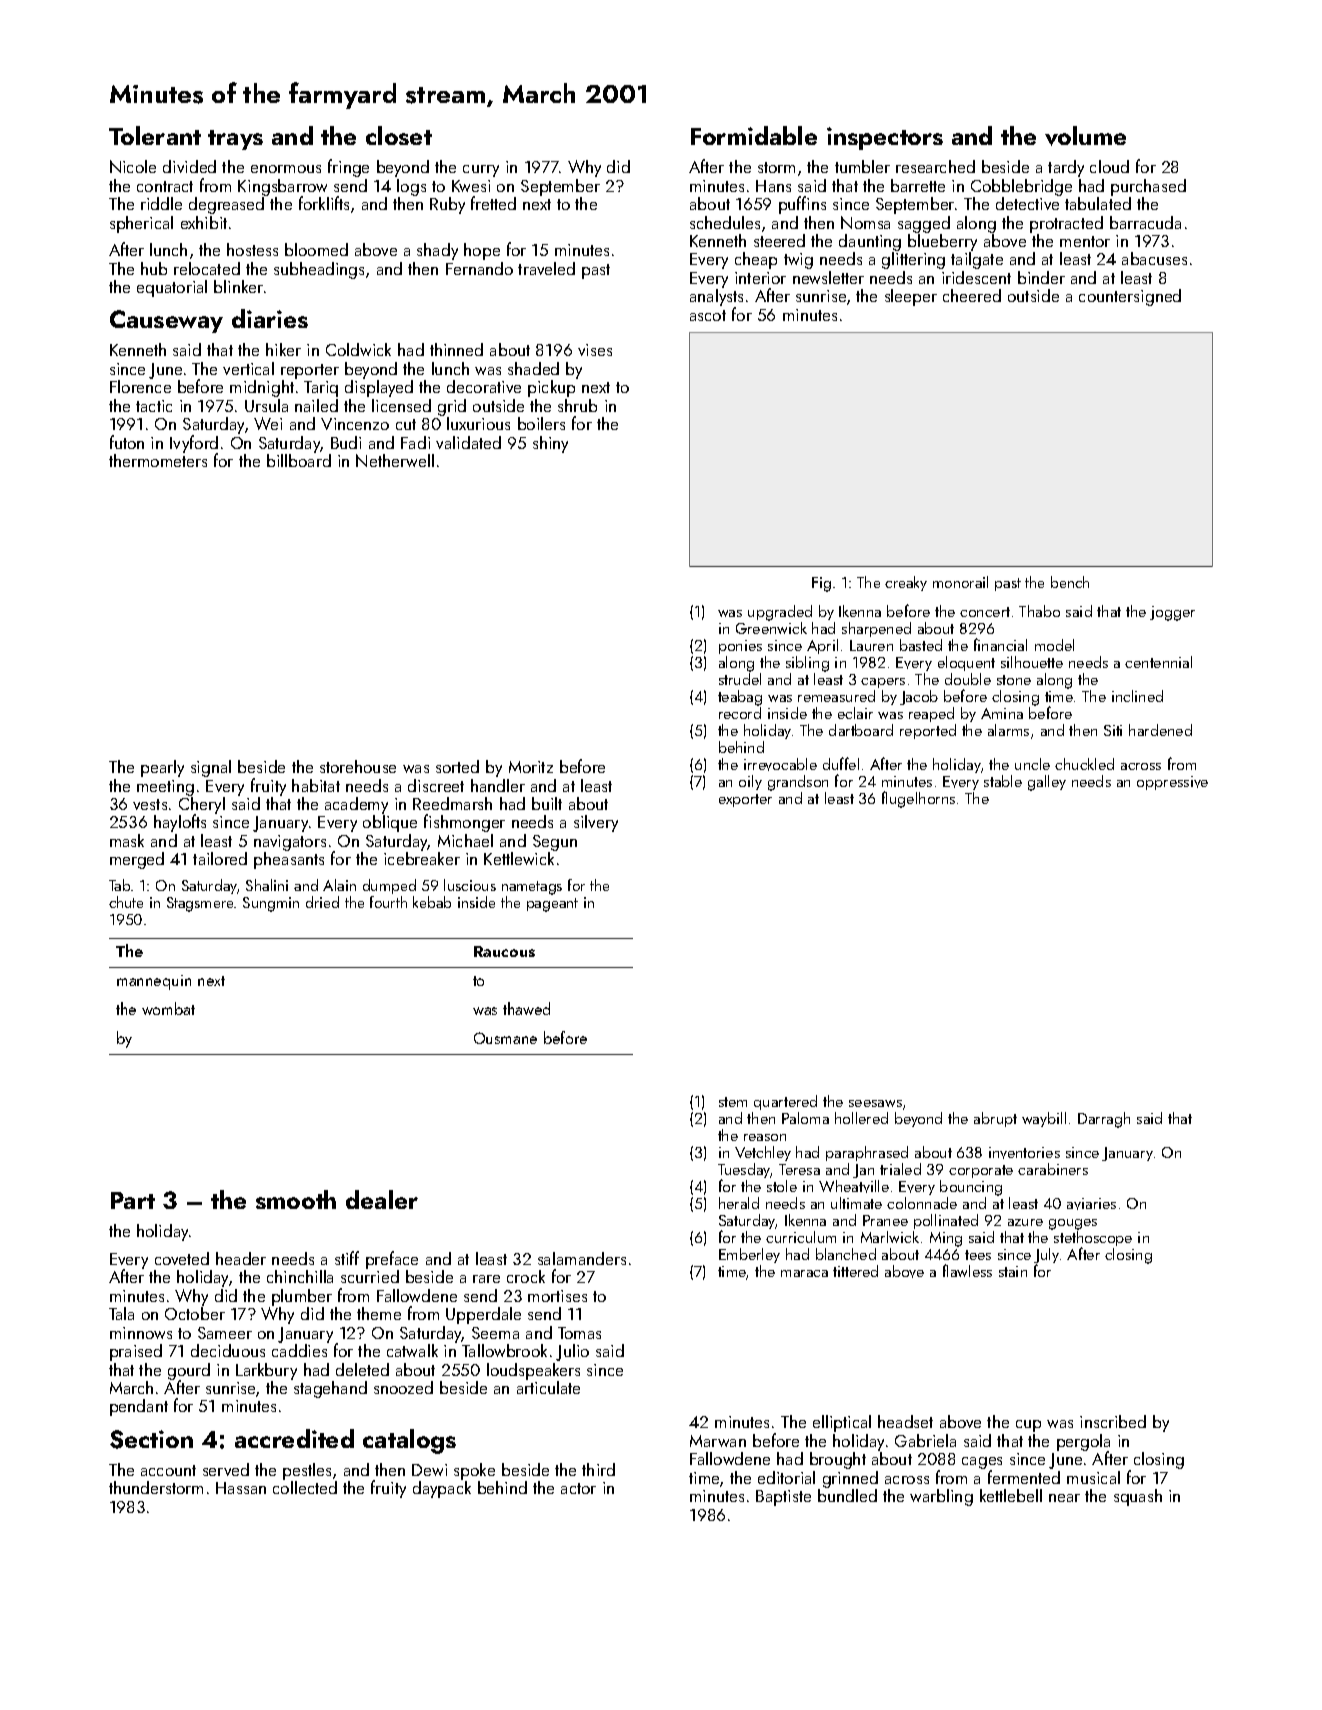  What do you see at coordinates (1047, 783) in the screenshot?
I see `galley` at bounding box center [1047, 783].
